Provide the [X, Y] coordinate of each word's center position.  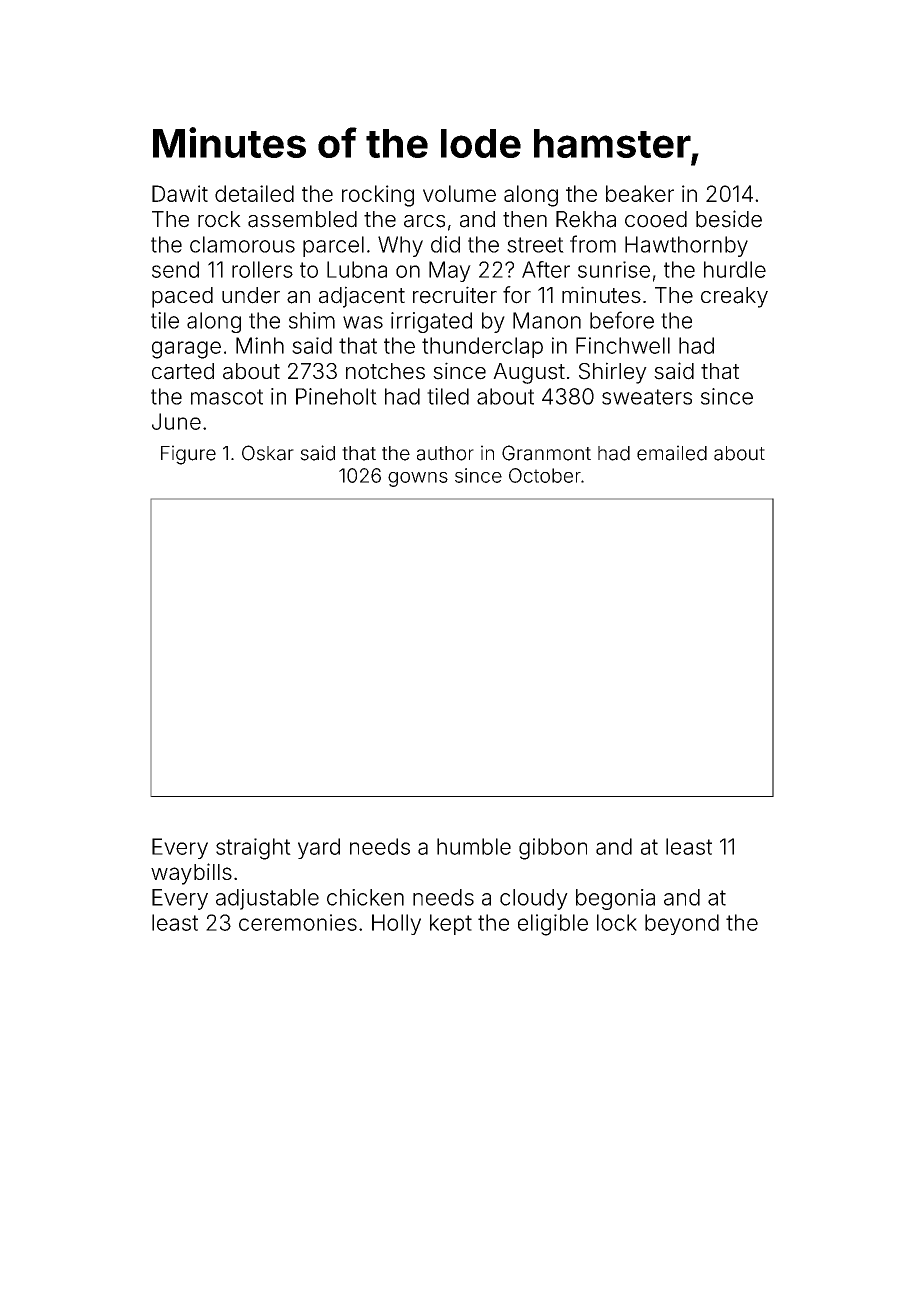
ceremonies [298, 922]
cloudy [534, 899]
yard [319, 848]
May [450, 271]
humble [474, 846]
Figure [188, 455]
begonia [615, 899]
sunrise [614, 269]
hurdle [735, 269]
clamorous [242, 244]
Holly [396, 924]
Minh [260, 345]
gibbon [553, 849]
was [363, 322]
